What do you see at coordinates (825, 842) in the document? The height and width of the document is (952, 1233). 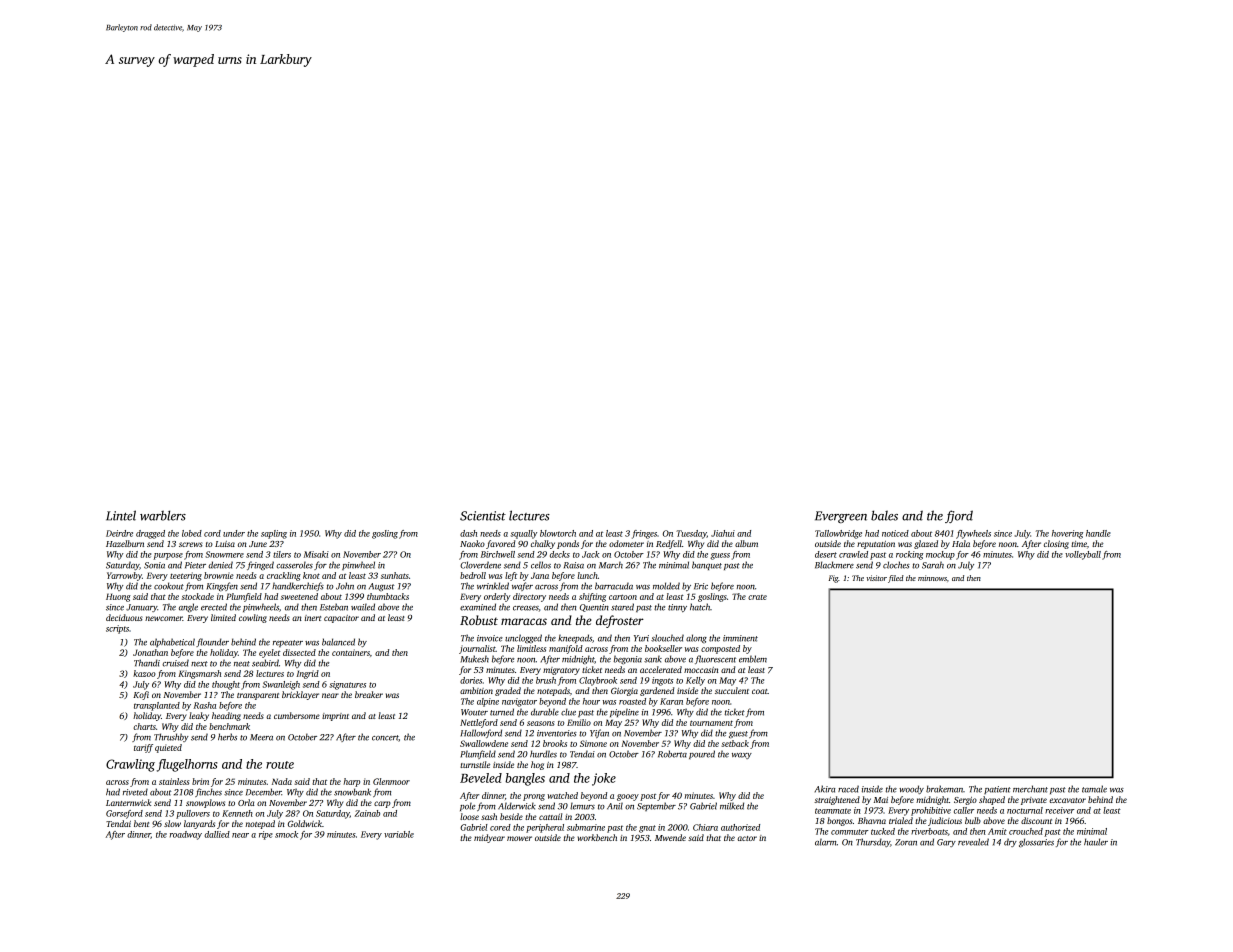 I see `alarm` at bounding box center [825, 842].
